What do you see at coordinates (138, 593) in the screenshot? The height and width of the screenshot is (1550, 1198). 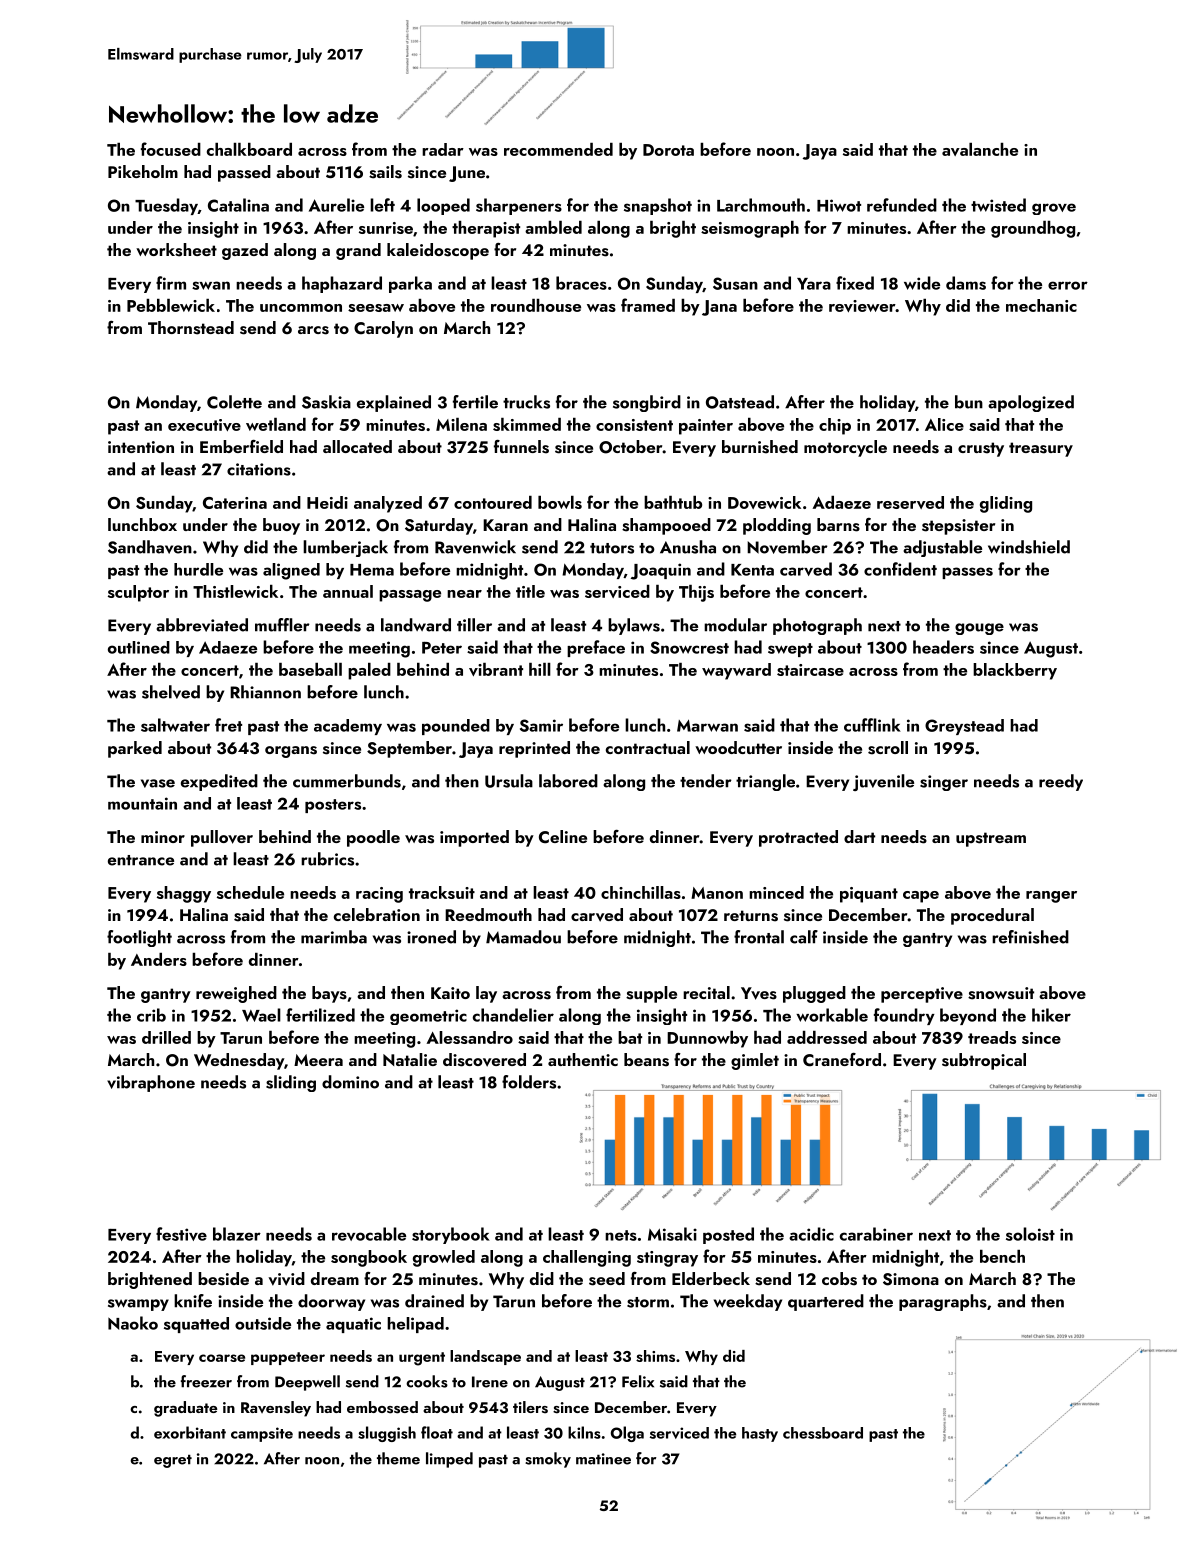 I see `sculptor` at bounding box center [138, 593].
